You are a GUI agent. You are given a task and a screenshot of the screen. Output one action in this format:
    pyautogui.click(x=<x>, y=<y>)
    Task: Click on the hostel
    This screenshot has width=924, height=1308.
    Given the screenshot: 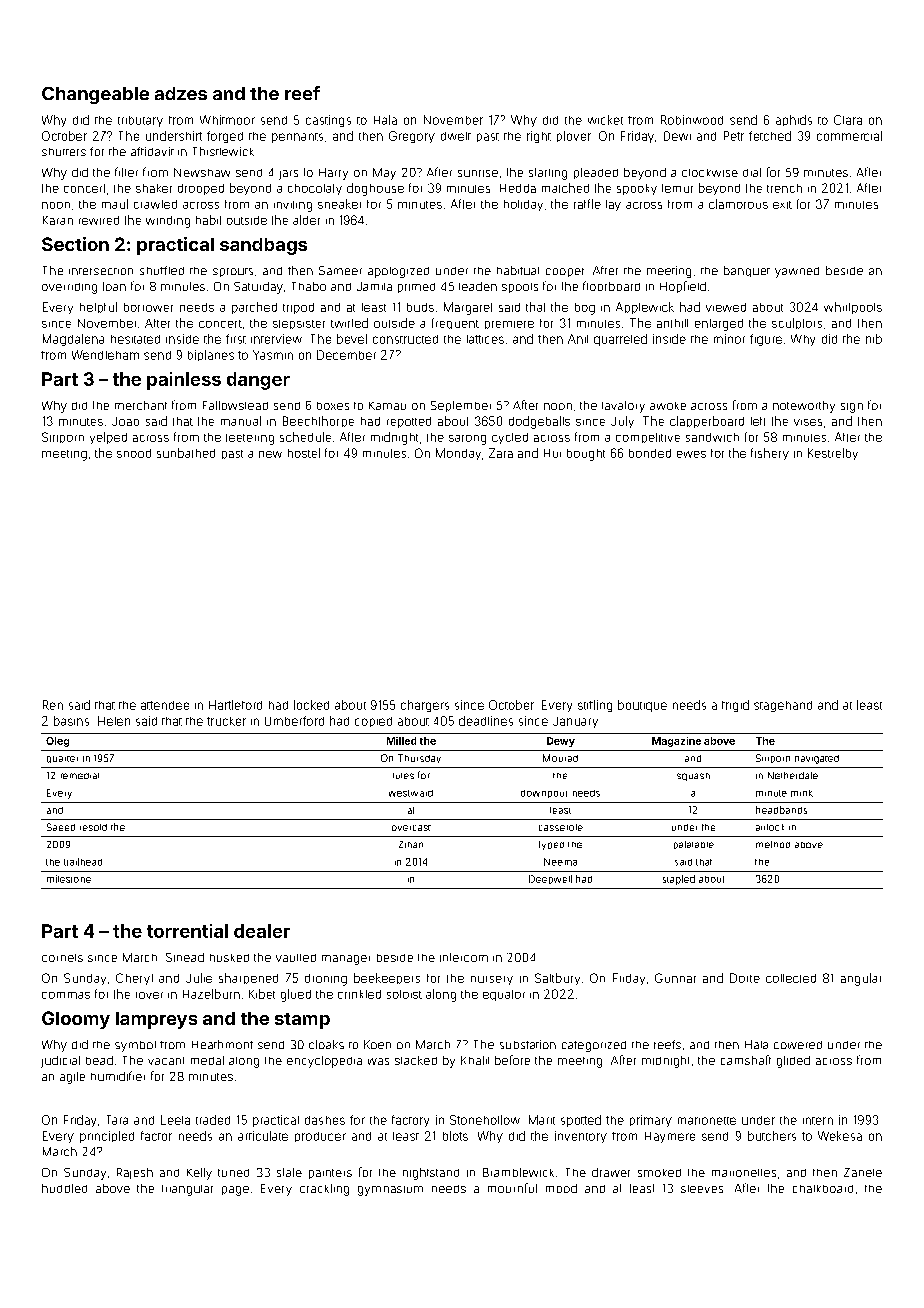 What is the action you would take?
    pyautogui.click(x=304, y=453)
